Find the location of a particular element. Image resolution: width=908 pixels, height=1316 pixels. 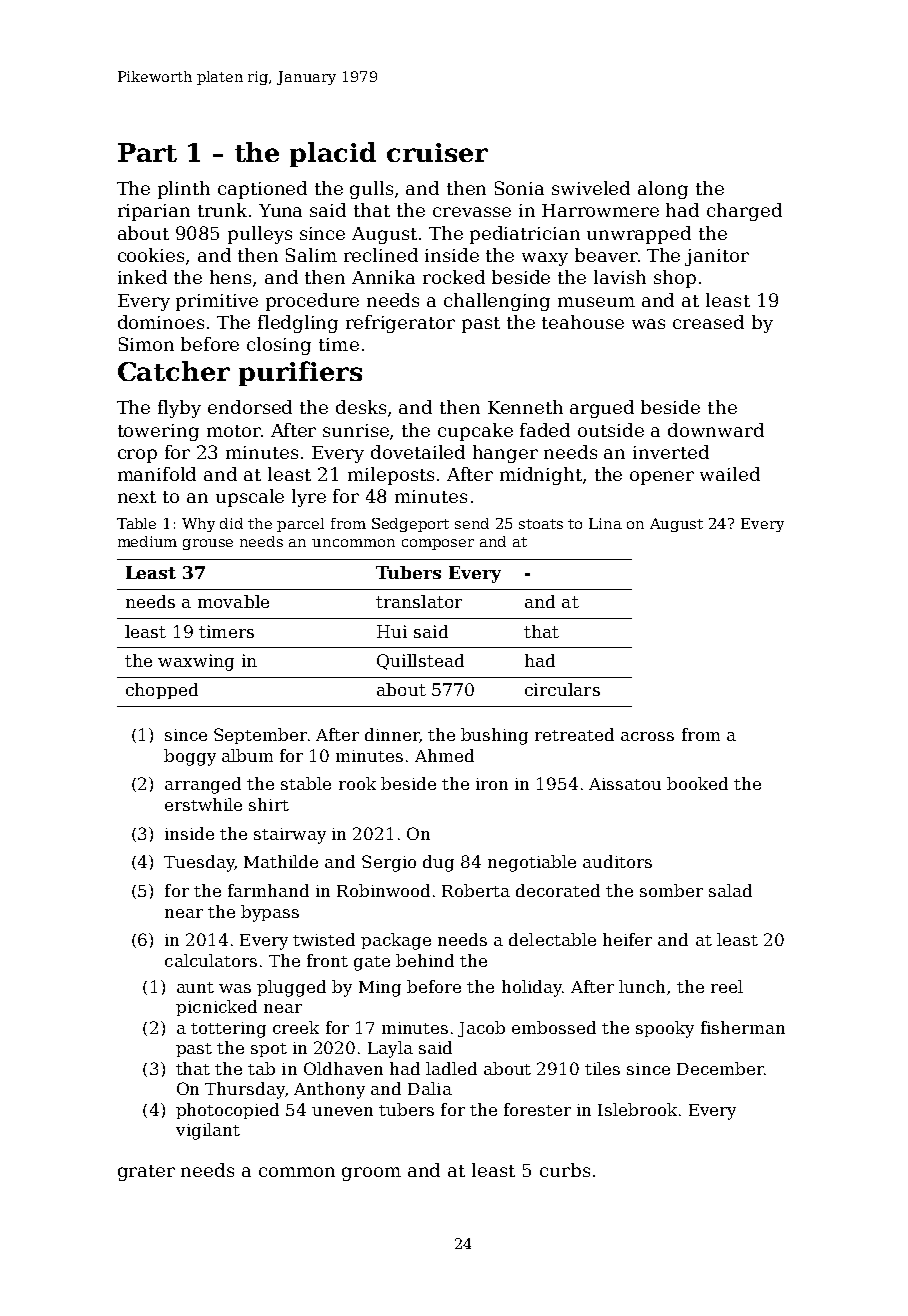

janitor is located at coordinates (717, 257).
